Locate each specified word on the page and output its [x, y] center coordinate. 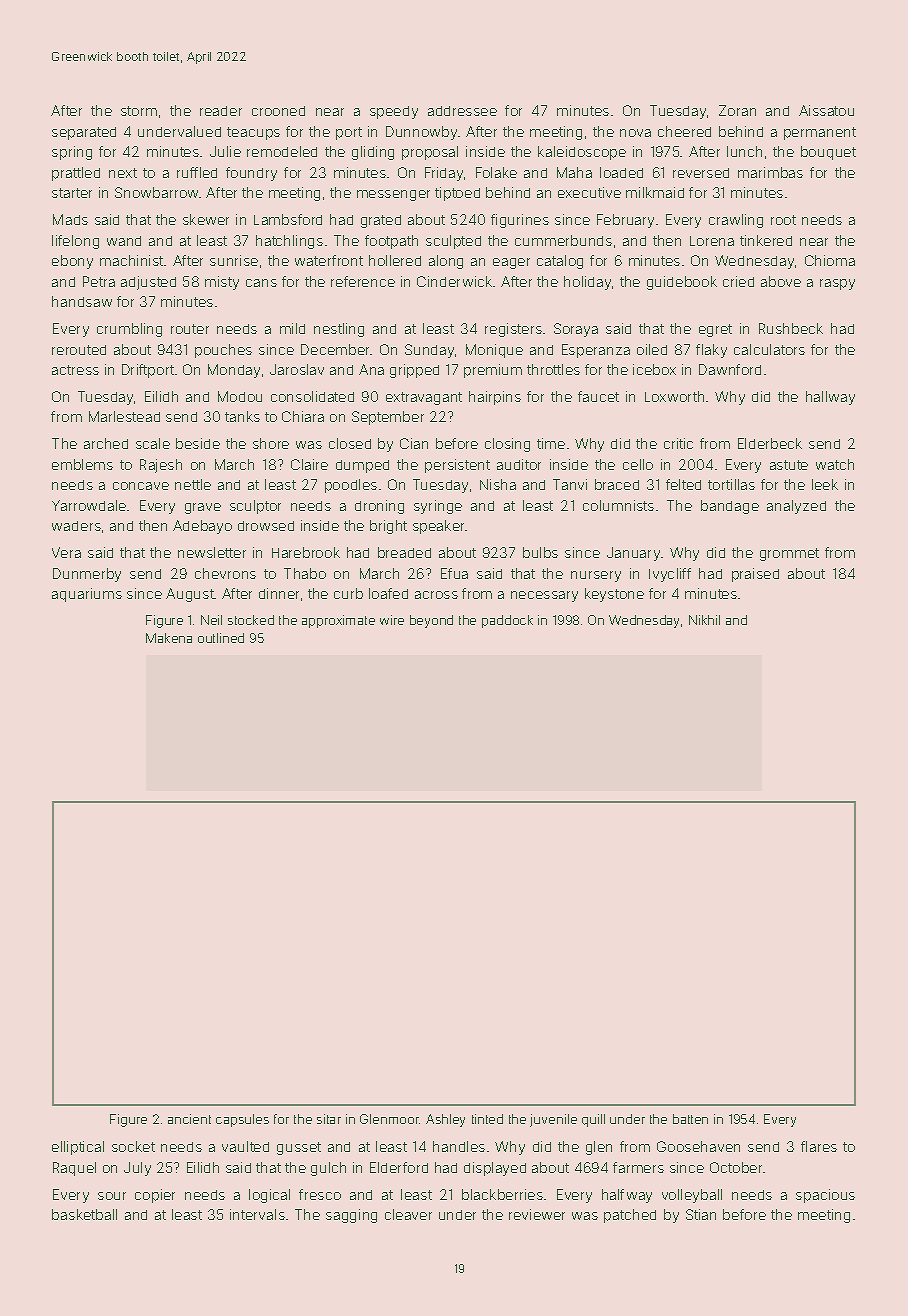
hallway [830, 398]
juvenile [553, 1120]
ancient [189, 1119]
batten [690, 1119]
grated [381, 221]
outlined [221, 638]
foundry [251, 174]
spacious [825, 1196]
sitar [329, 1119]
